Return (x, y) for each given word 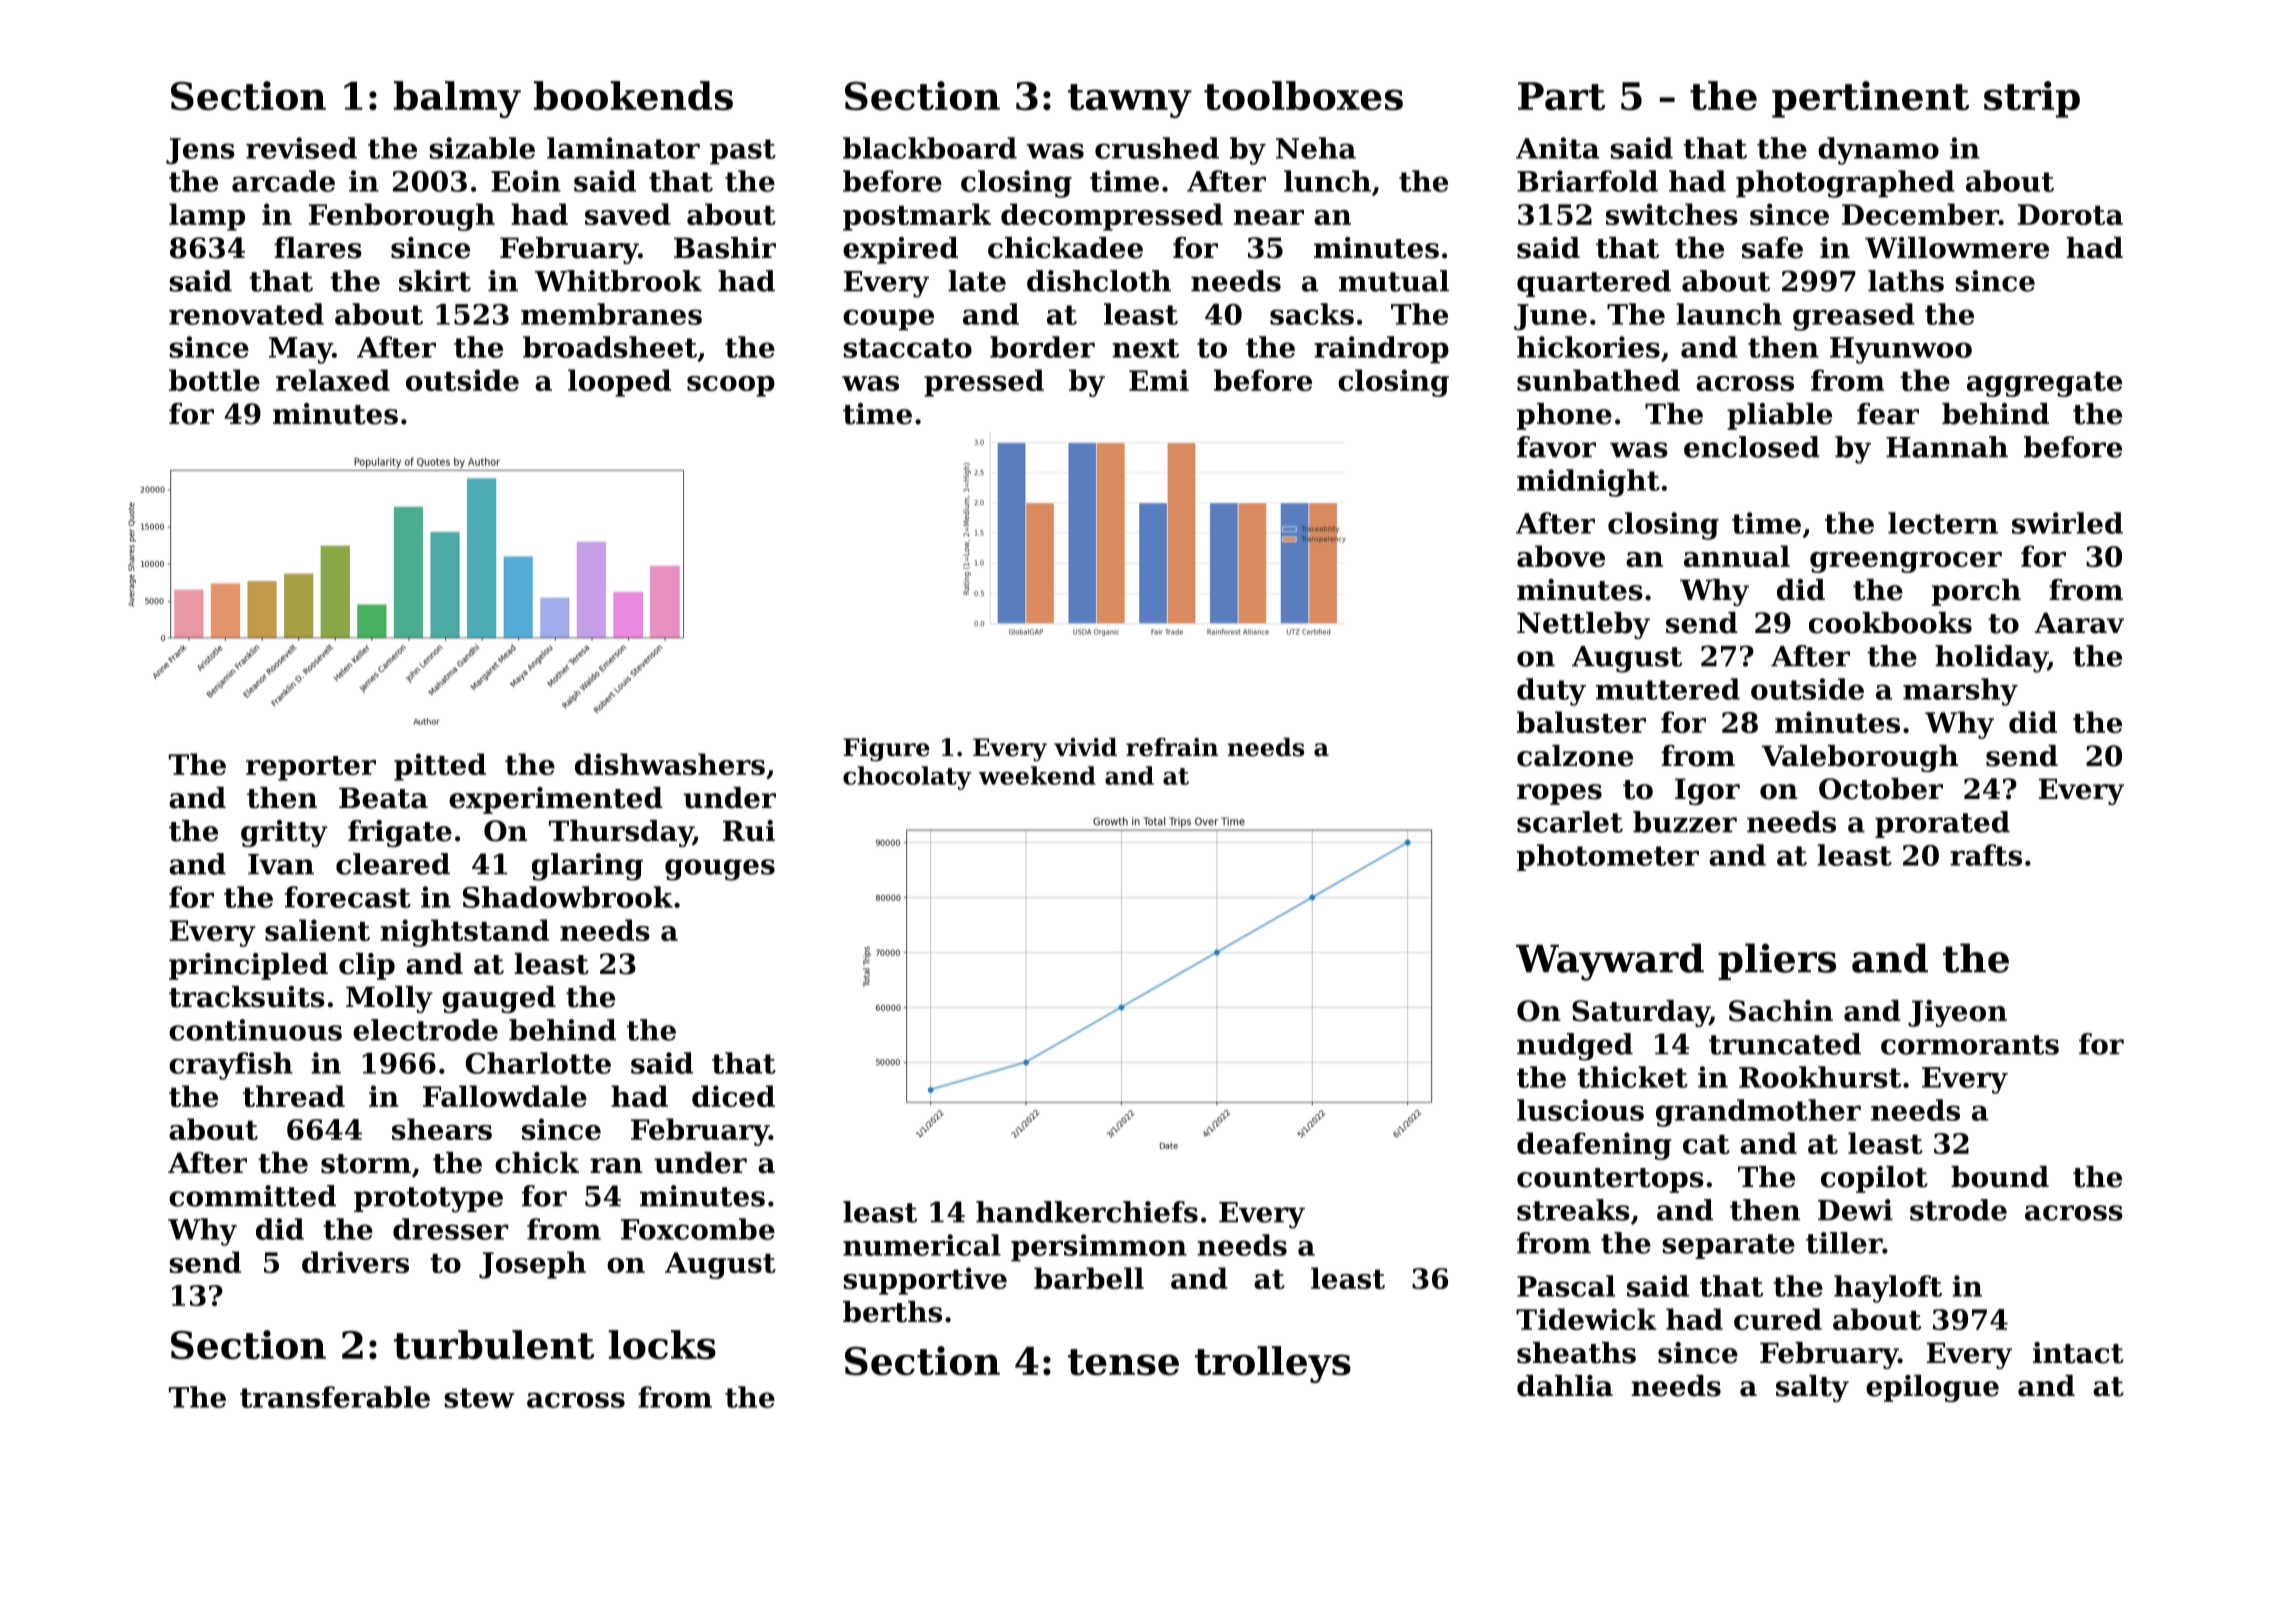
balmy (457, 99)
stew (479, 1398)
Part (1561, 96)
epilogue (1932, 1388)
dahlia (1565, 1386)
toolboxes (1303, 96)
